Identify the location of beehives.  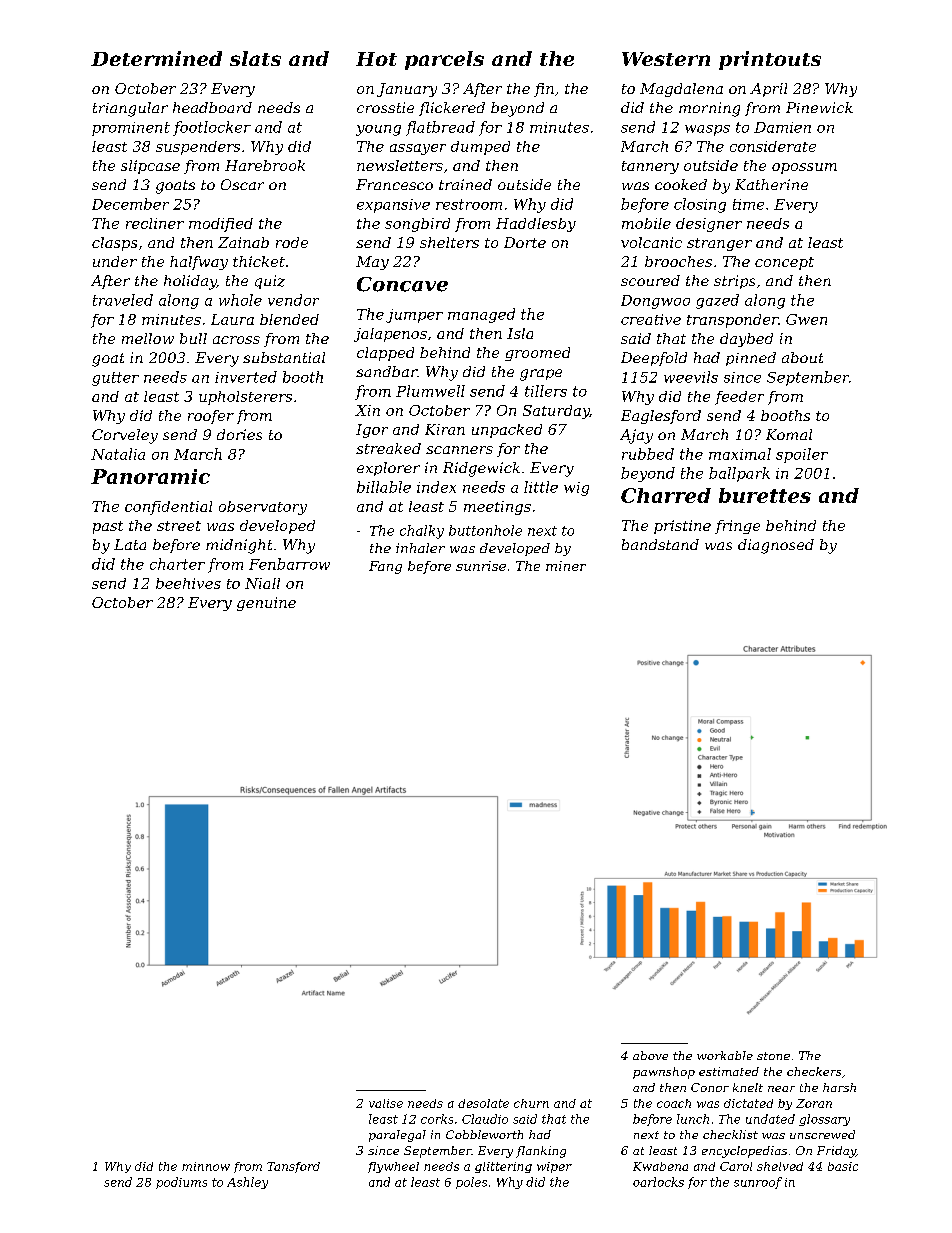
(188, 583).
